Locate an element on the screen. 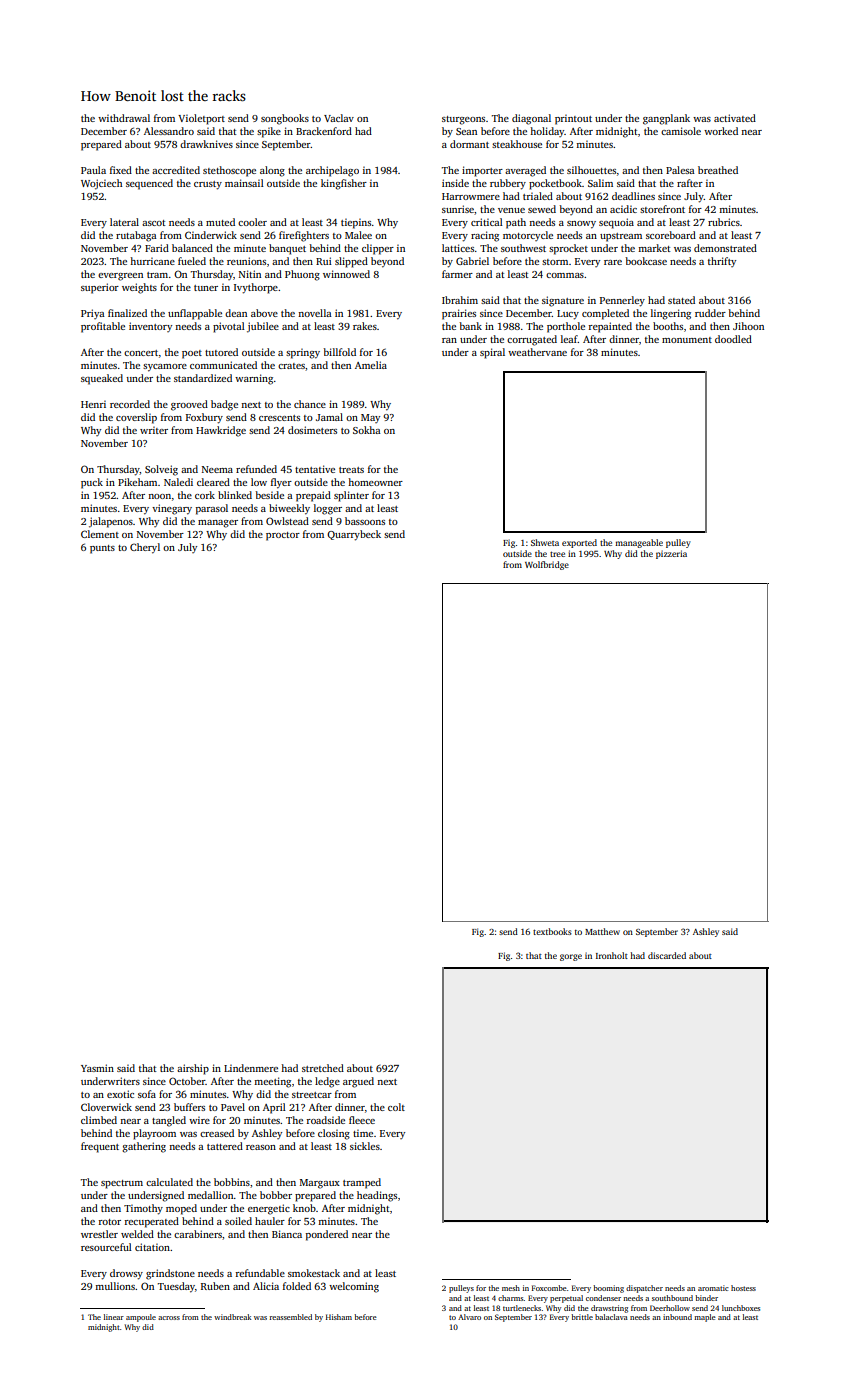  discarded is located at coordinates (667, 955).
